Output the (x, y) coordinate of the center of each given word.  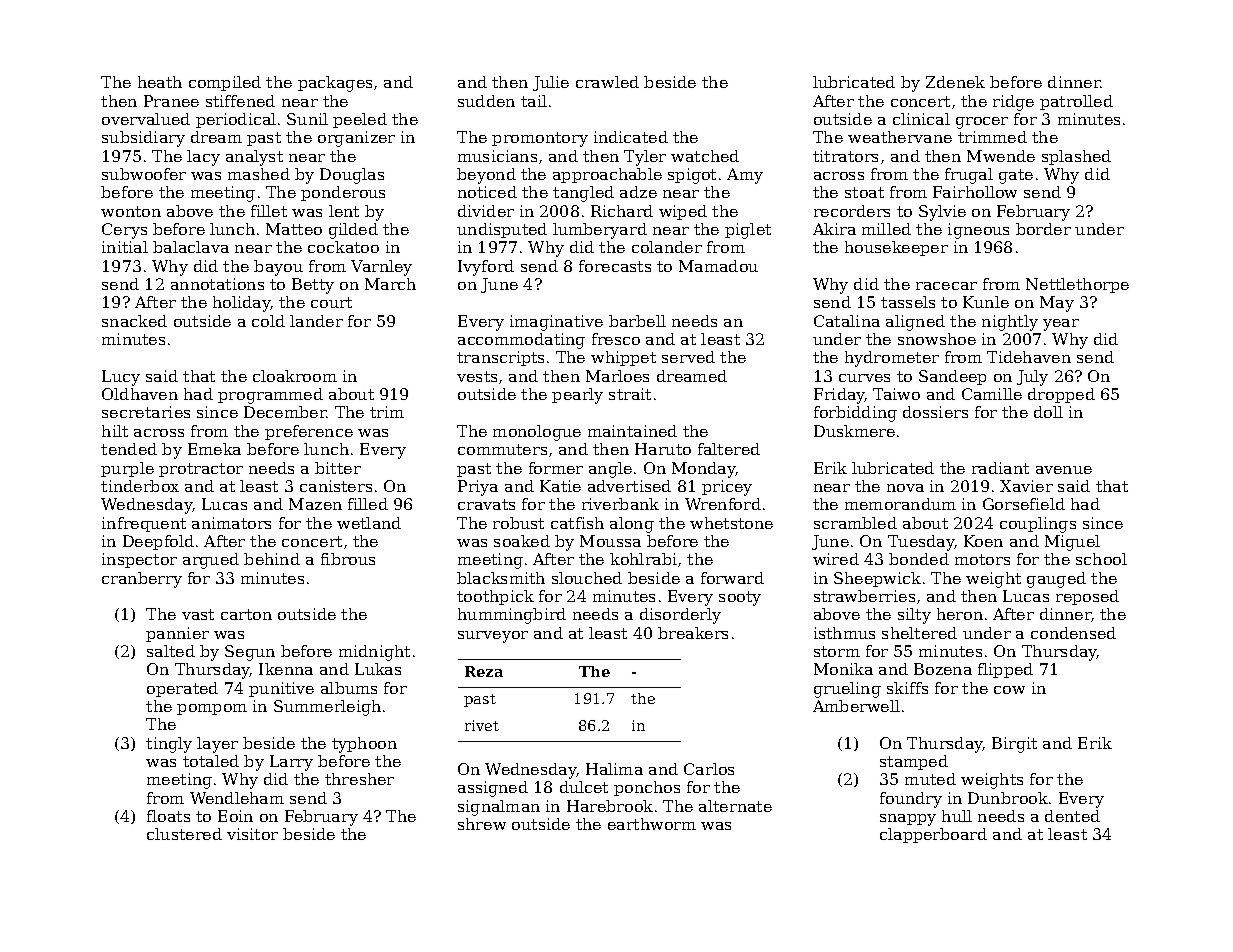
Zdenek (955, 82)
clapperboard (933, 835)
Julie (551, 83)
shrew (482, 824)
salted (171, 651)
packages (335, 84)
